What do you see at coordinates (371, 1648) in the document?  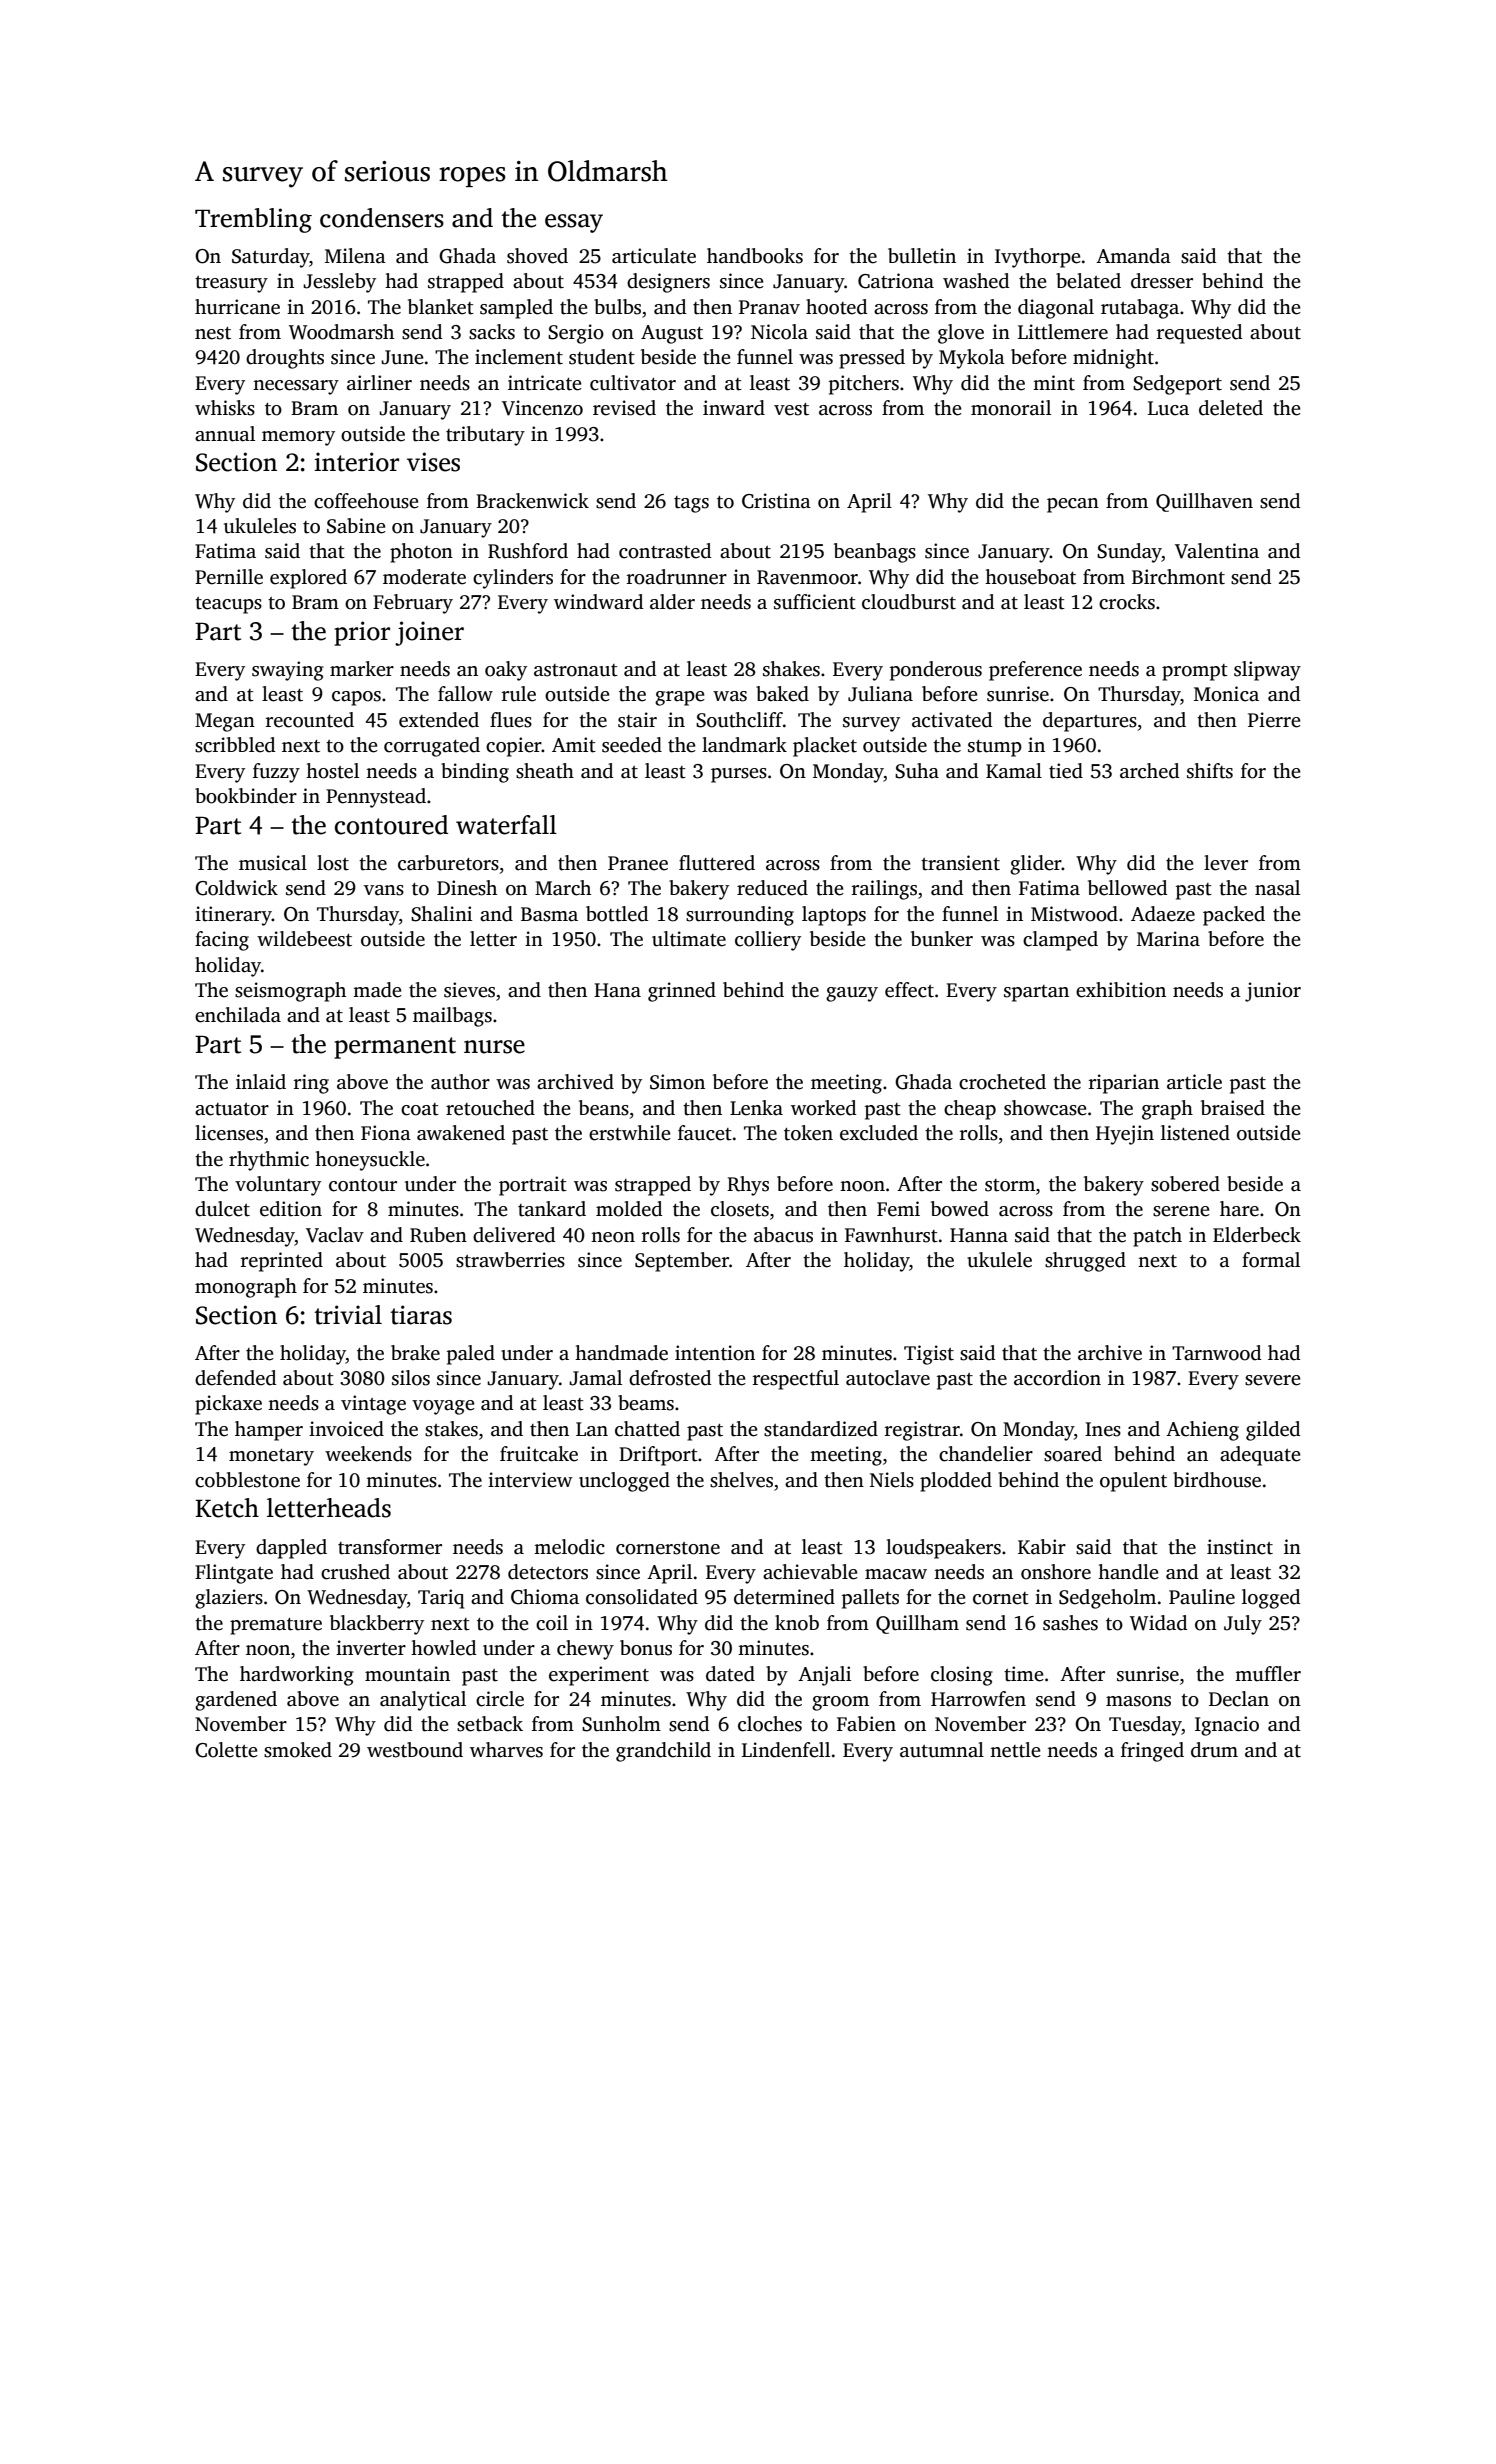 I see `inverter` at bounding box center [371, 1648].
